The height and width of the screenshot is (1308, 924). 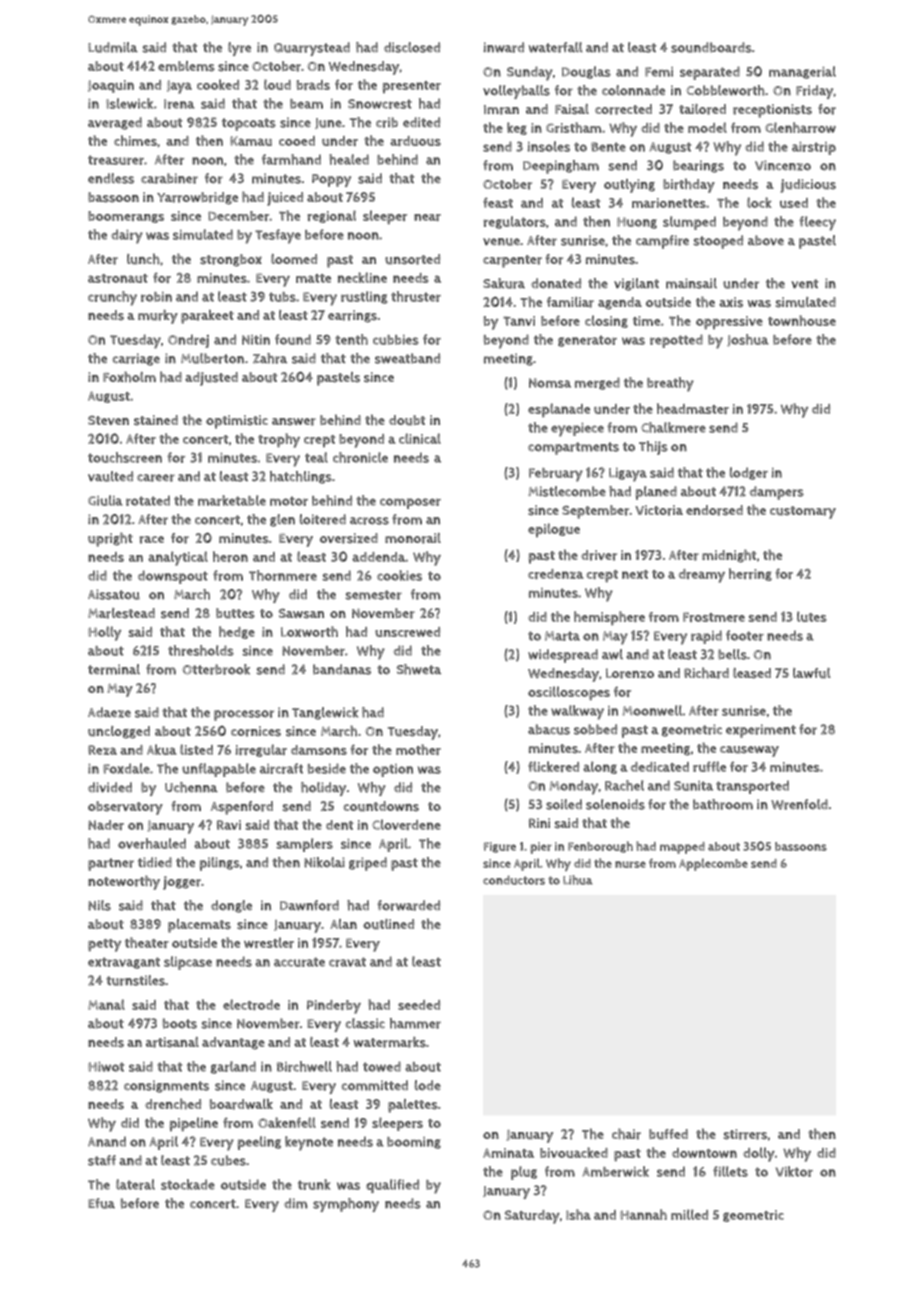 I want to click on Nader, so click(x=106, y=825).
